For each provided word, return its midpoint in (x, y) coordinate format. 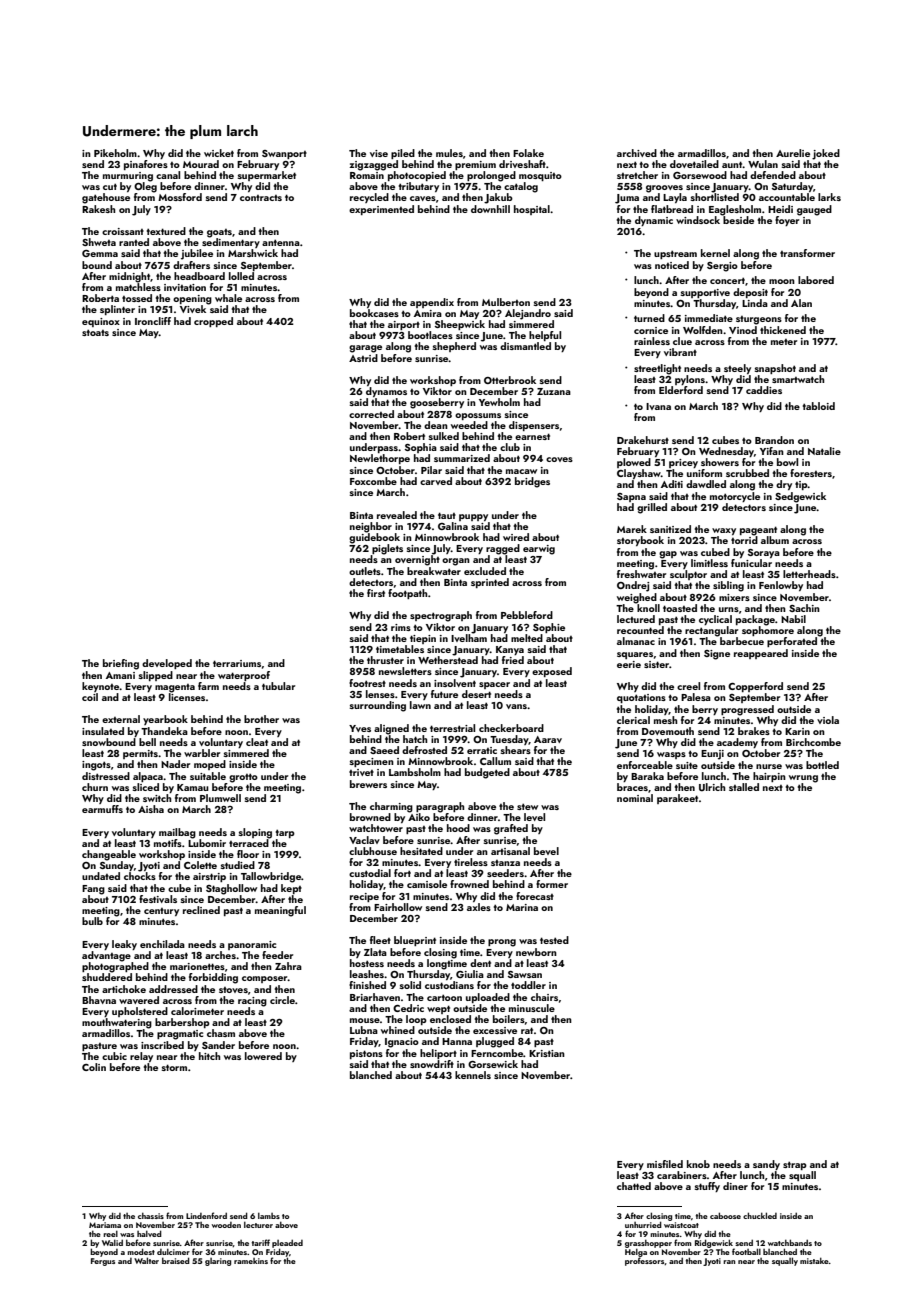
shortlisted (715, 197)
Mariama (105, 1225)
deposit (750, 293)
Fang (93, 890)
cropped (213, 322)
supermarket (267, 176)
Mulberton (506, 302)
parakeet (677, 799)
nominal (635, 798)
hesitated (421, 851)
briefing (121, 664)
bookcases (374, 313)
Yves (360, 728)
